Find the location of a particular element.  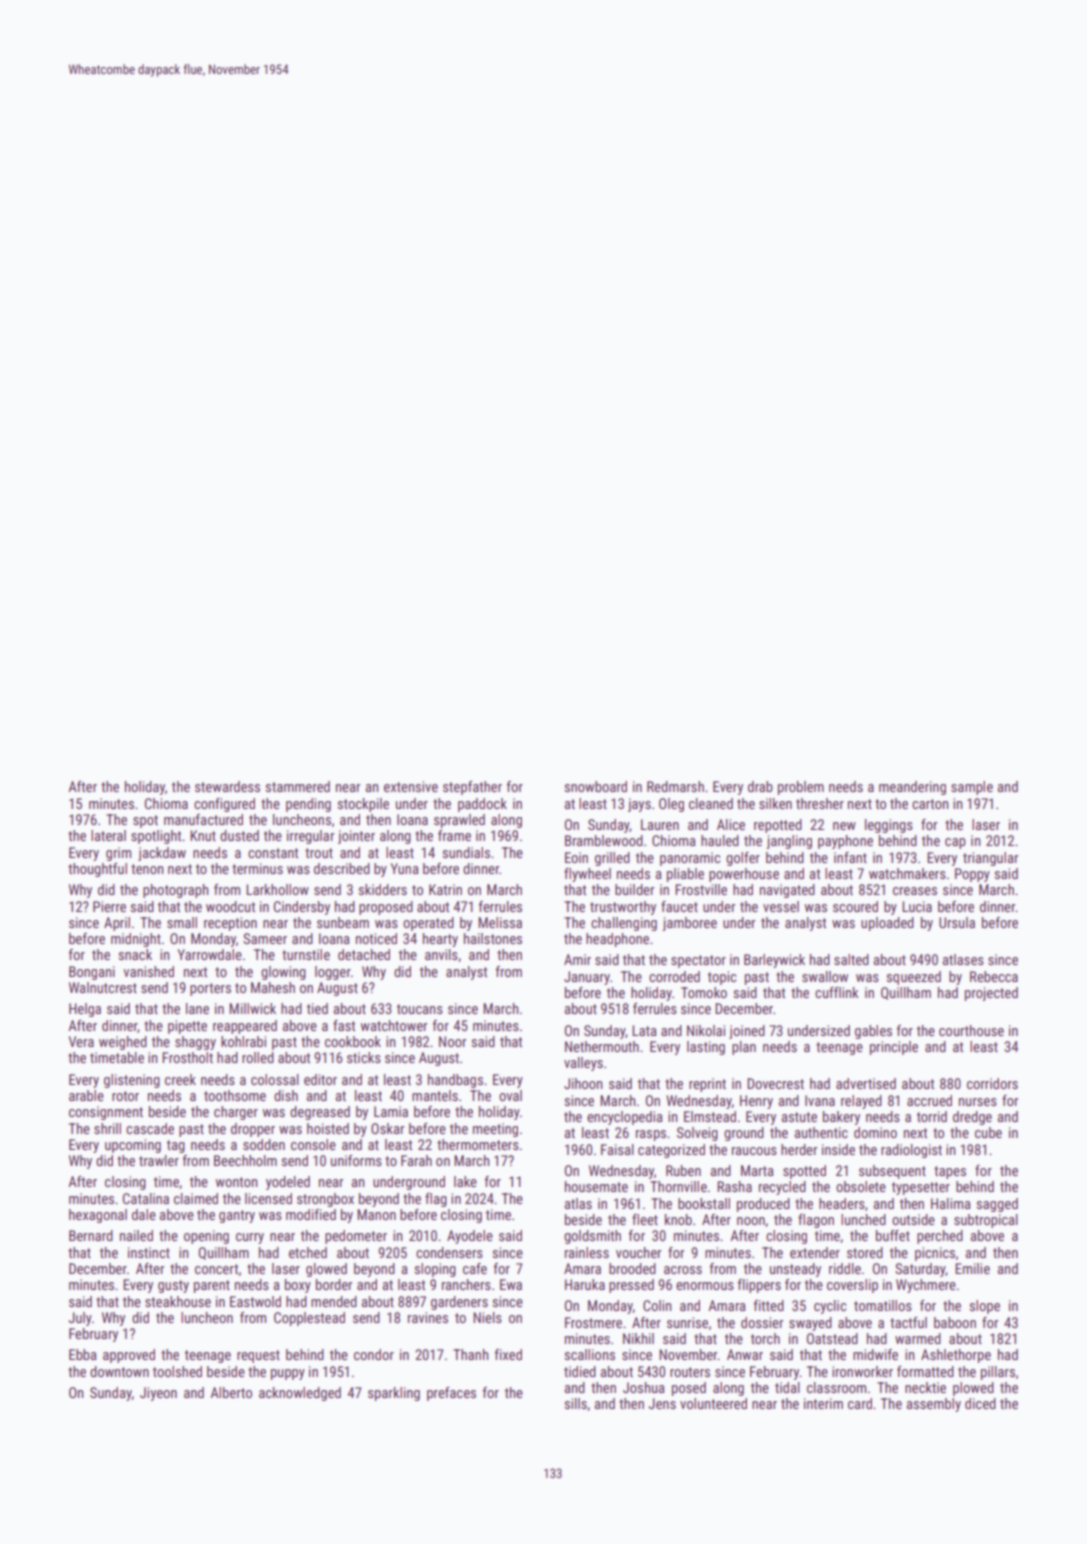

sundials is located at coordinates (466, 852).
